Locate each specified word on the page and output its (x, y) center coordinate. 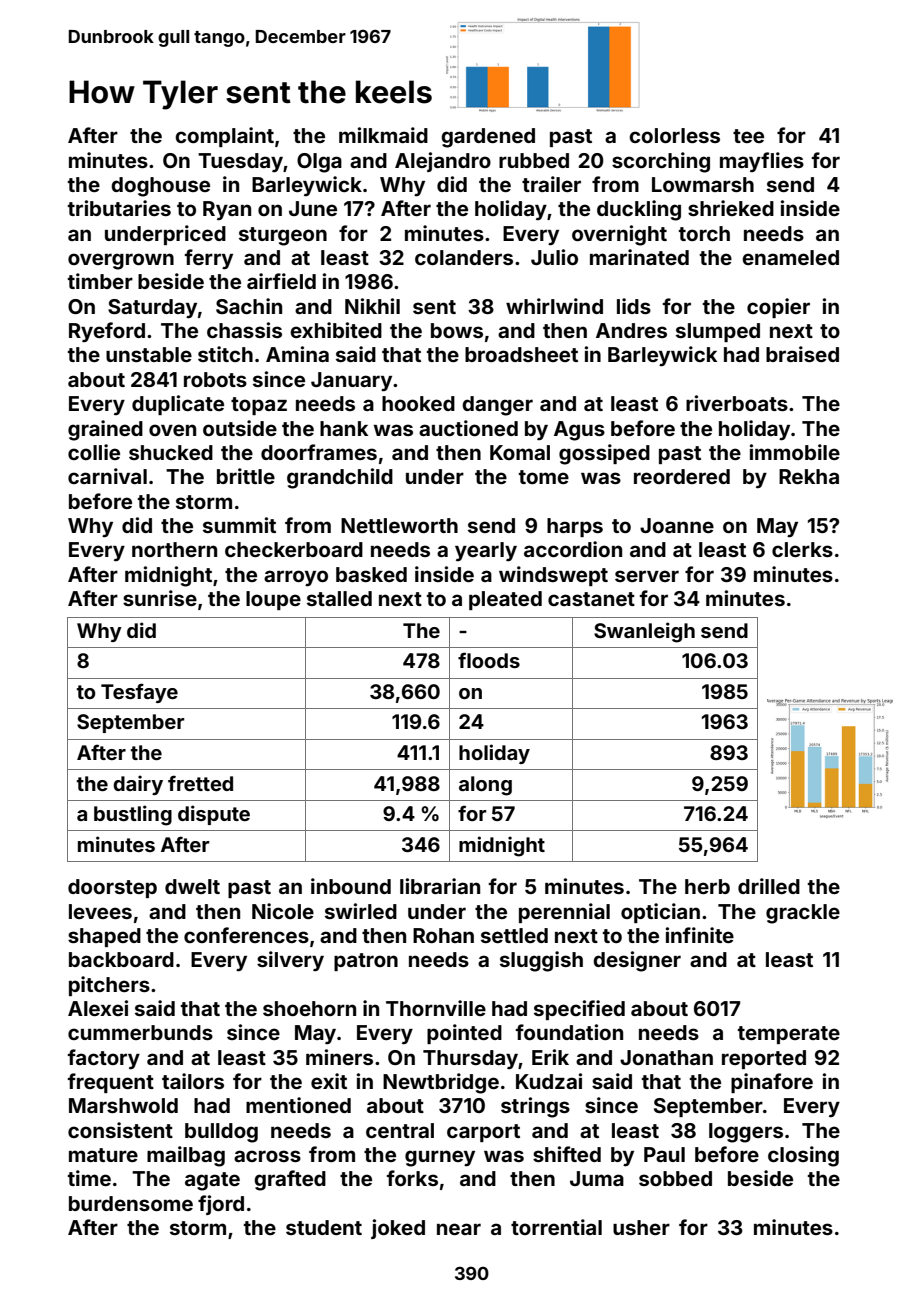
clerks (802, 549)
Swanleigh (644, 632)
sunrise (160, 598)
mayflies (762, 162)
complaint (224, 137)
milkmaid (383, 135)
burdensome (131, 1203)
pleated (505, 600)
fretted (200, 783)
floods (489, 660)
